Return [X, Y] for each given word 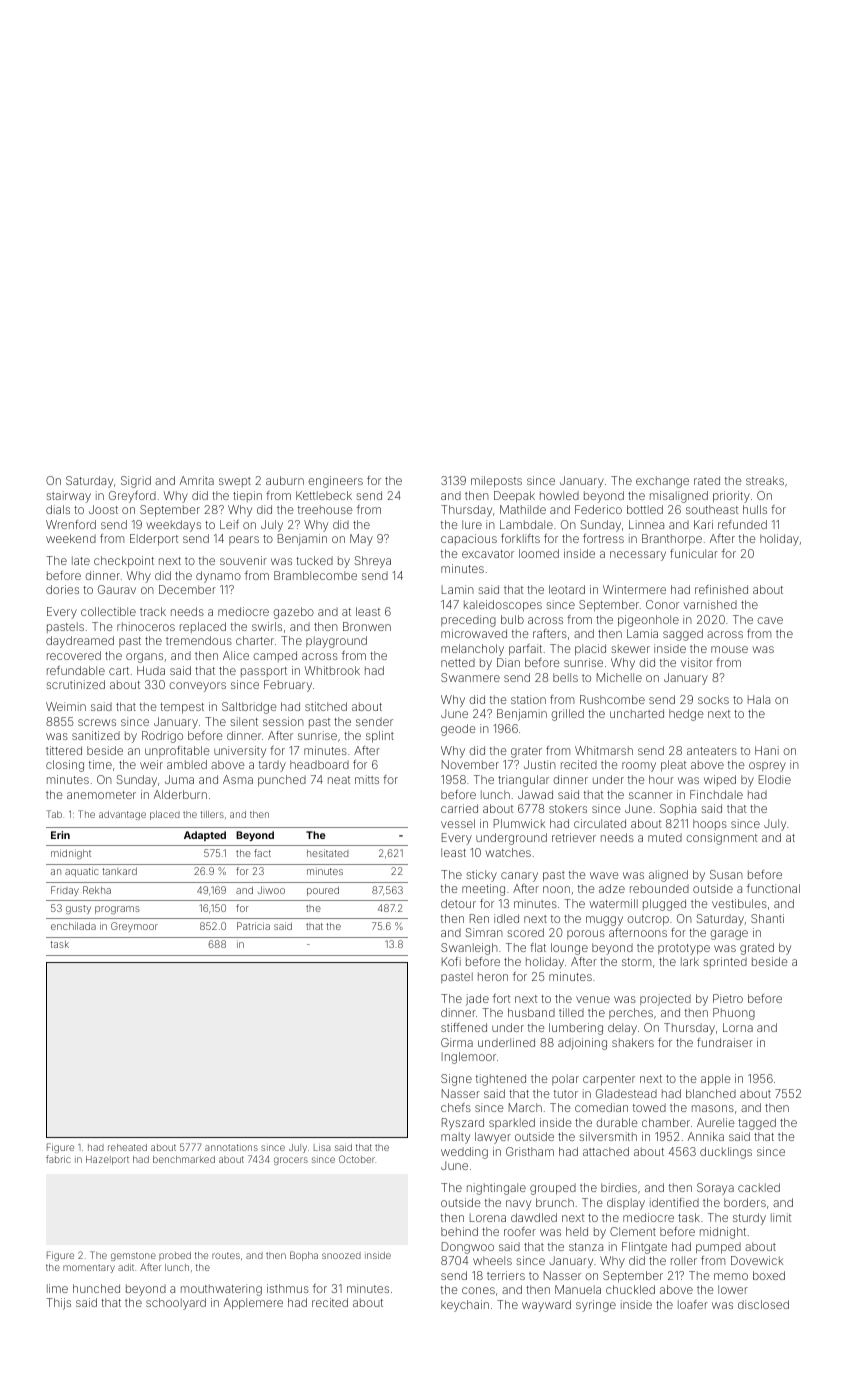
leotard [567, 589]
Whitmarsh [604, 750]
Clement [633, 1231]
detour [458, 903]
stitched [326, 706]
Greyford [132, 497]
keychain [465, 1306]
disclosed [763, 1304]
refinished [721, 589]
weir [151, 764]
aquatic [82, 872]
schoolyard [176, 1304]
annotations [231, 1147]
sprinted [725, 962]
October [357, 1159]
